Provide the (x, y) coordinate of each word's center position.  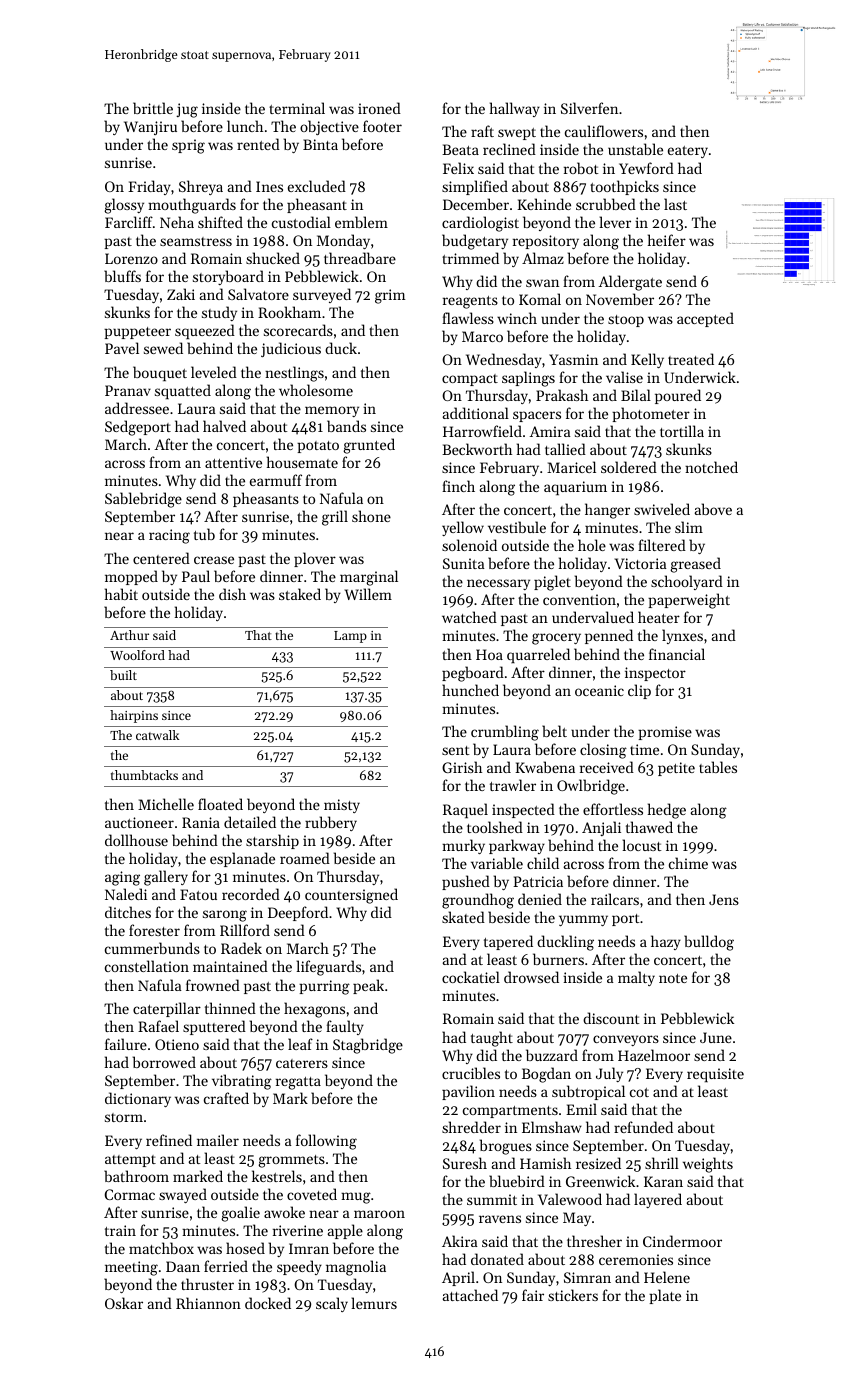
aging (122, 878)
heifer (667, 240)
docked (268, 1303)
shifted (220, 222)
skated (463, 917)
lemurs (374, 1303)
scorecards (298, 330)
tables (718, 767)
